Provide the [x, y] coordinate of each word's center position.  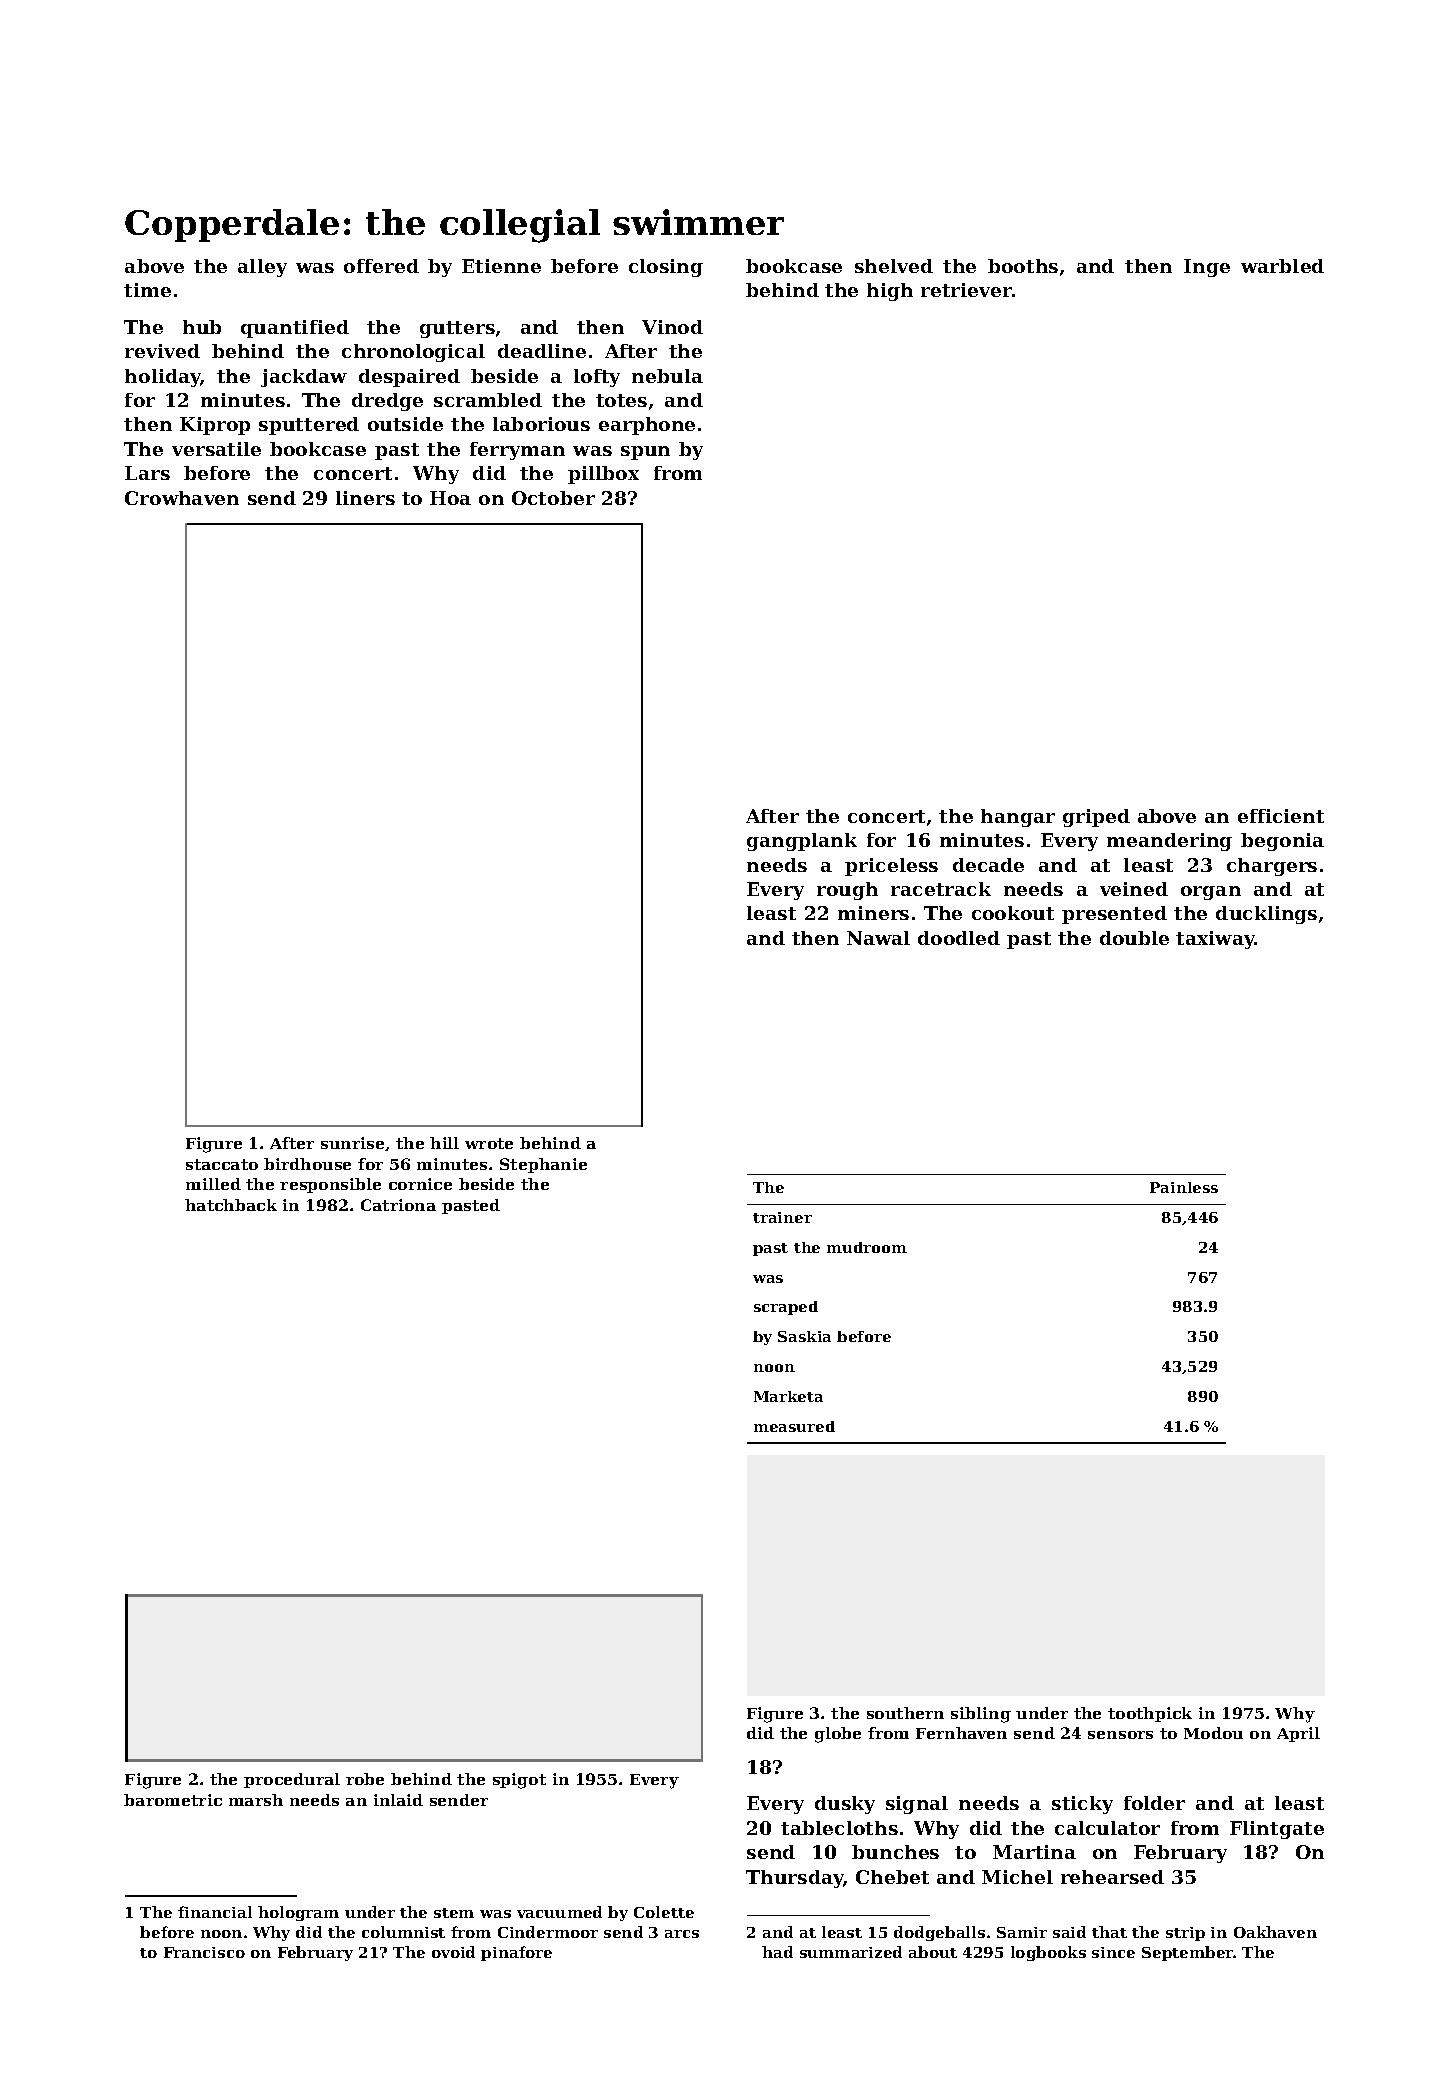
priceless [891, 867]
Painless [1184, 1187]
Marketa [788, 1396]
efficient [1281, 816]
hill [444, 1143]
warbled [1282, 266]
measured [794, 1426]
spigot [519, 1781]
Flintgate [1277, 1830]
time [147, 290]
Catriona [398, 1205]
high [890, 292]
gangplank [802, 842]
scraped [786, 1308]
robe [365, 1779]
